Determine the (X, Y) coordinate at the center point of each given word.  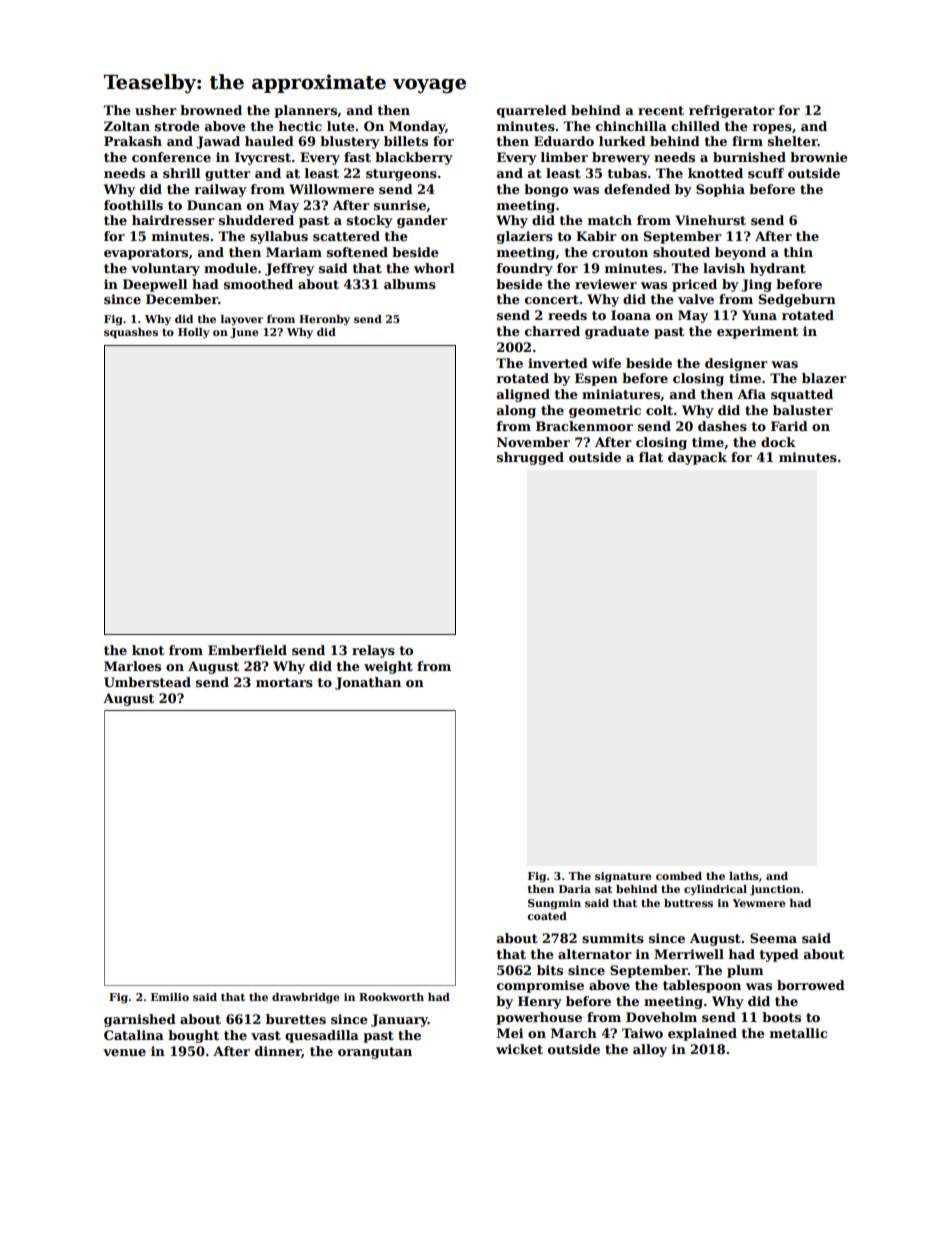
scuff (766, 173)
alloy (650, 1050)
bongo (546, 190)
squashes (131, 333)
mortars (284, 682)
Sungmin (554, 904)
